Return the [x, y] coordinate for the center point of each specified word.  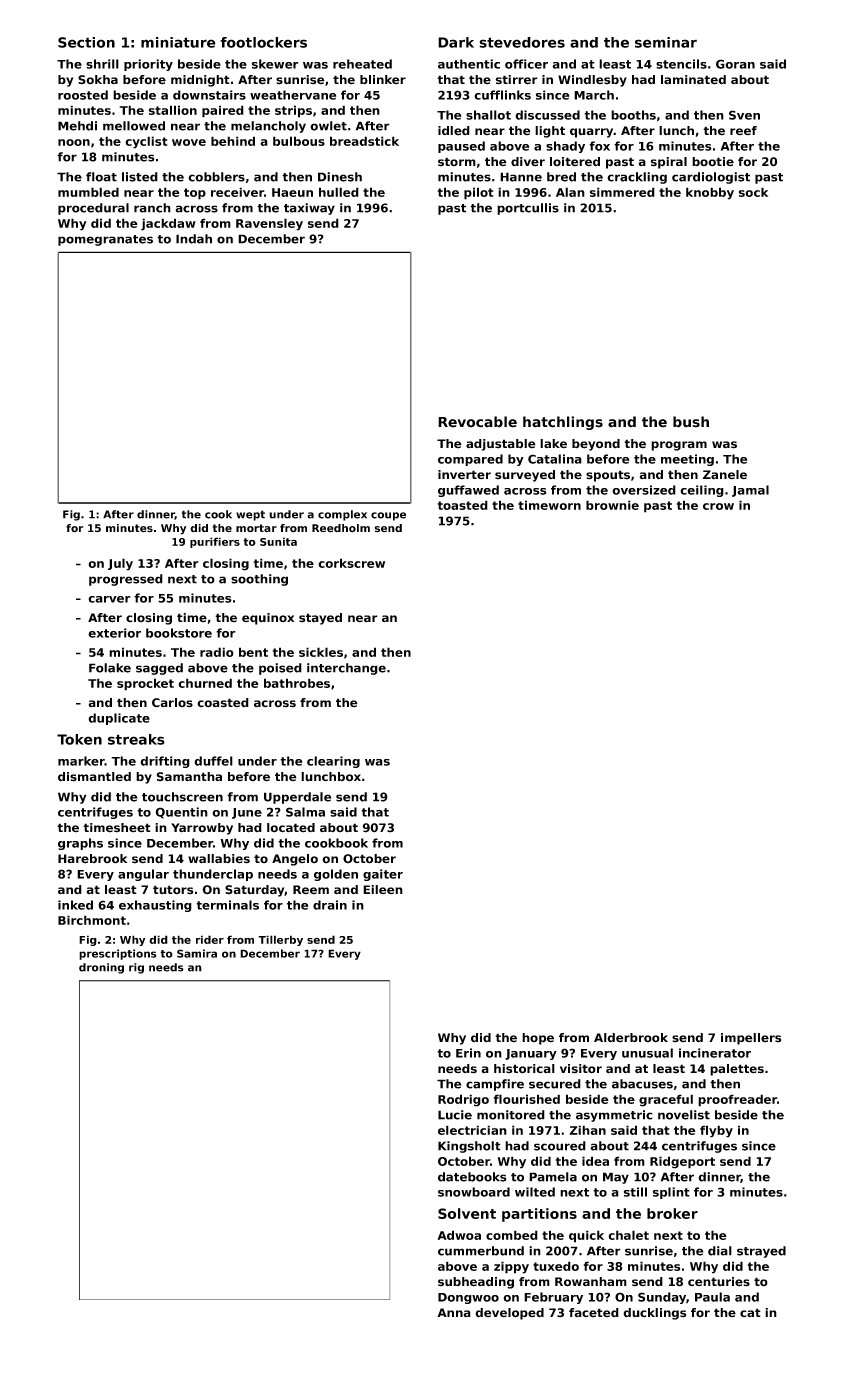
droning [101, 968]
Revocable [477, 422]
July [120, 564]
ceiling [702, 491]
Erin [468, 1053]
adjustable [501, 445]
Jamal [750, 491]
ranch [152, 208]
